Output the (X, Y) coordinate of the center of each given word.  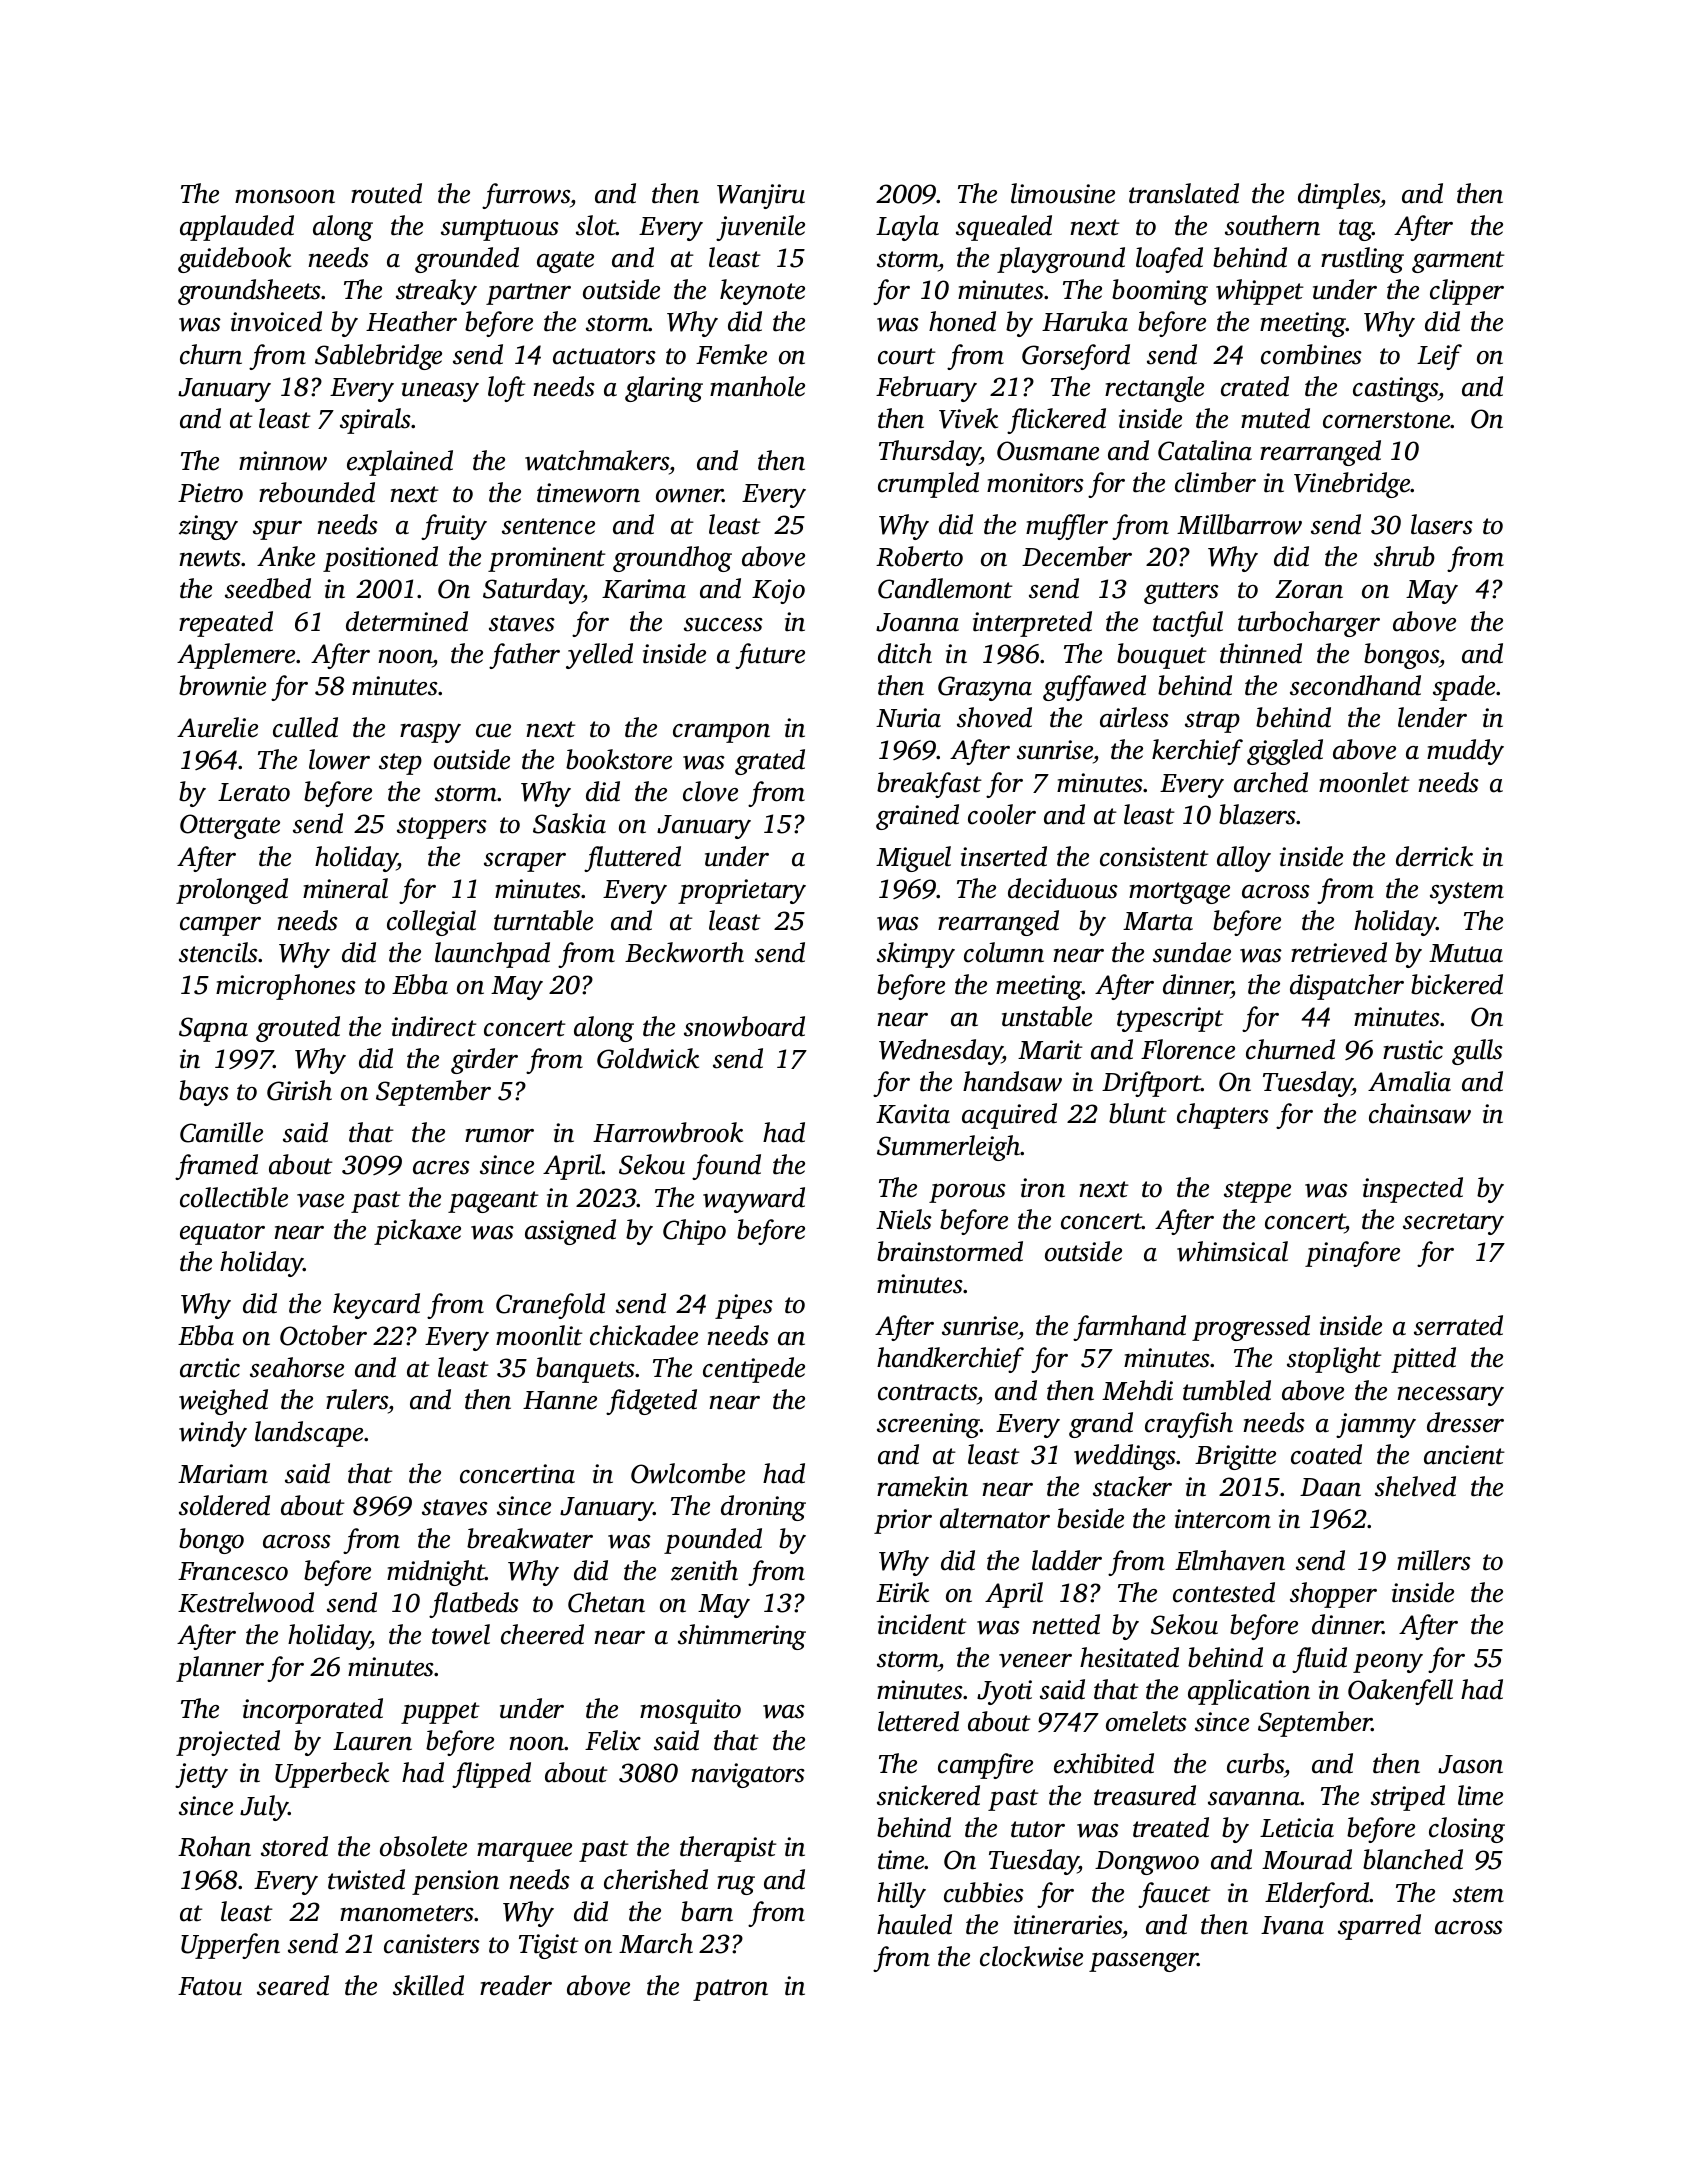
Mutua (1466, 953)
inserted (1004, 856)
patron (730, 1990)
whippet (1260, 292)
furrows (526, 196)
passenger (1143, 1962)
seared (293, 1985)
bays (204, 1093)
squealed (1004, 228)
